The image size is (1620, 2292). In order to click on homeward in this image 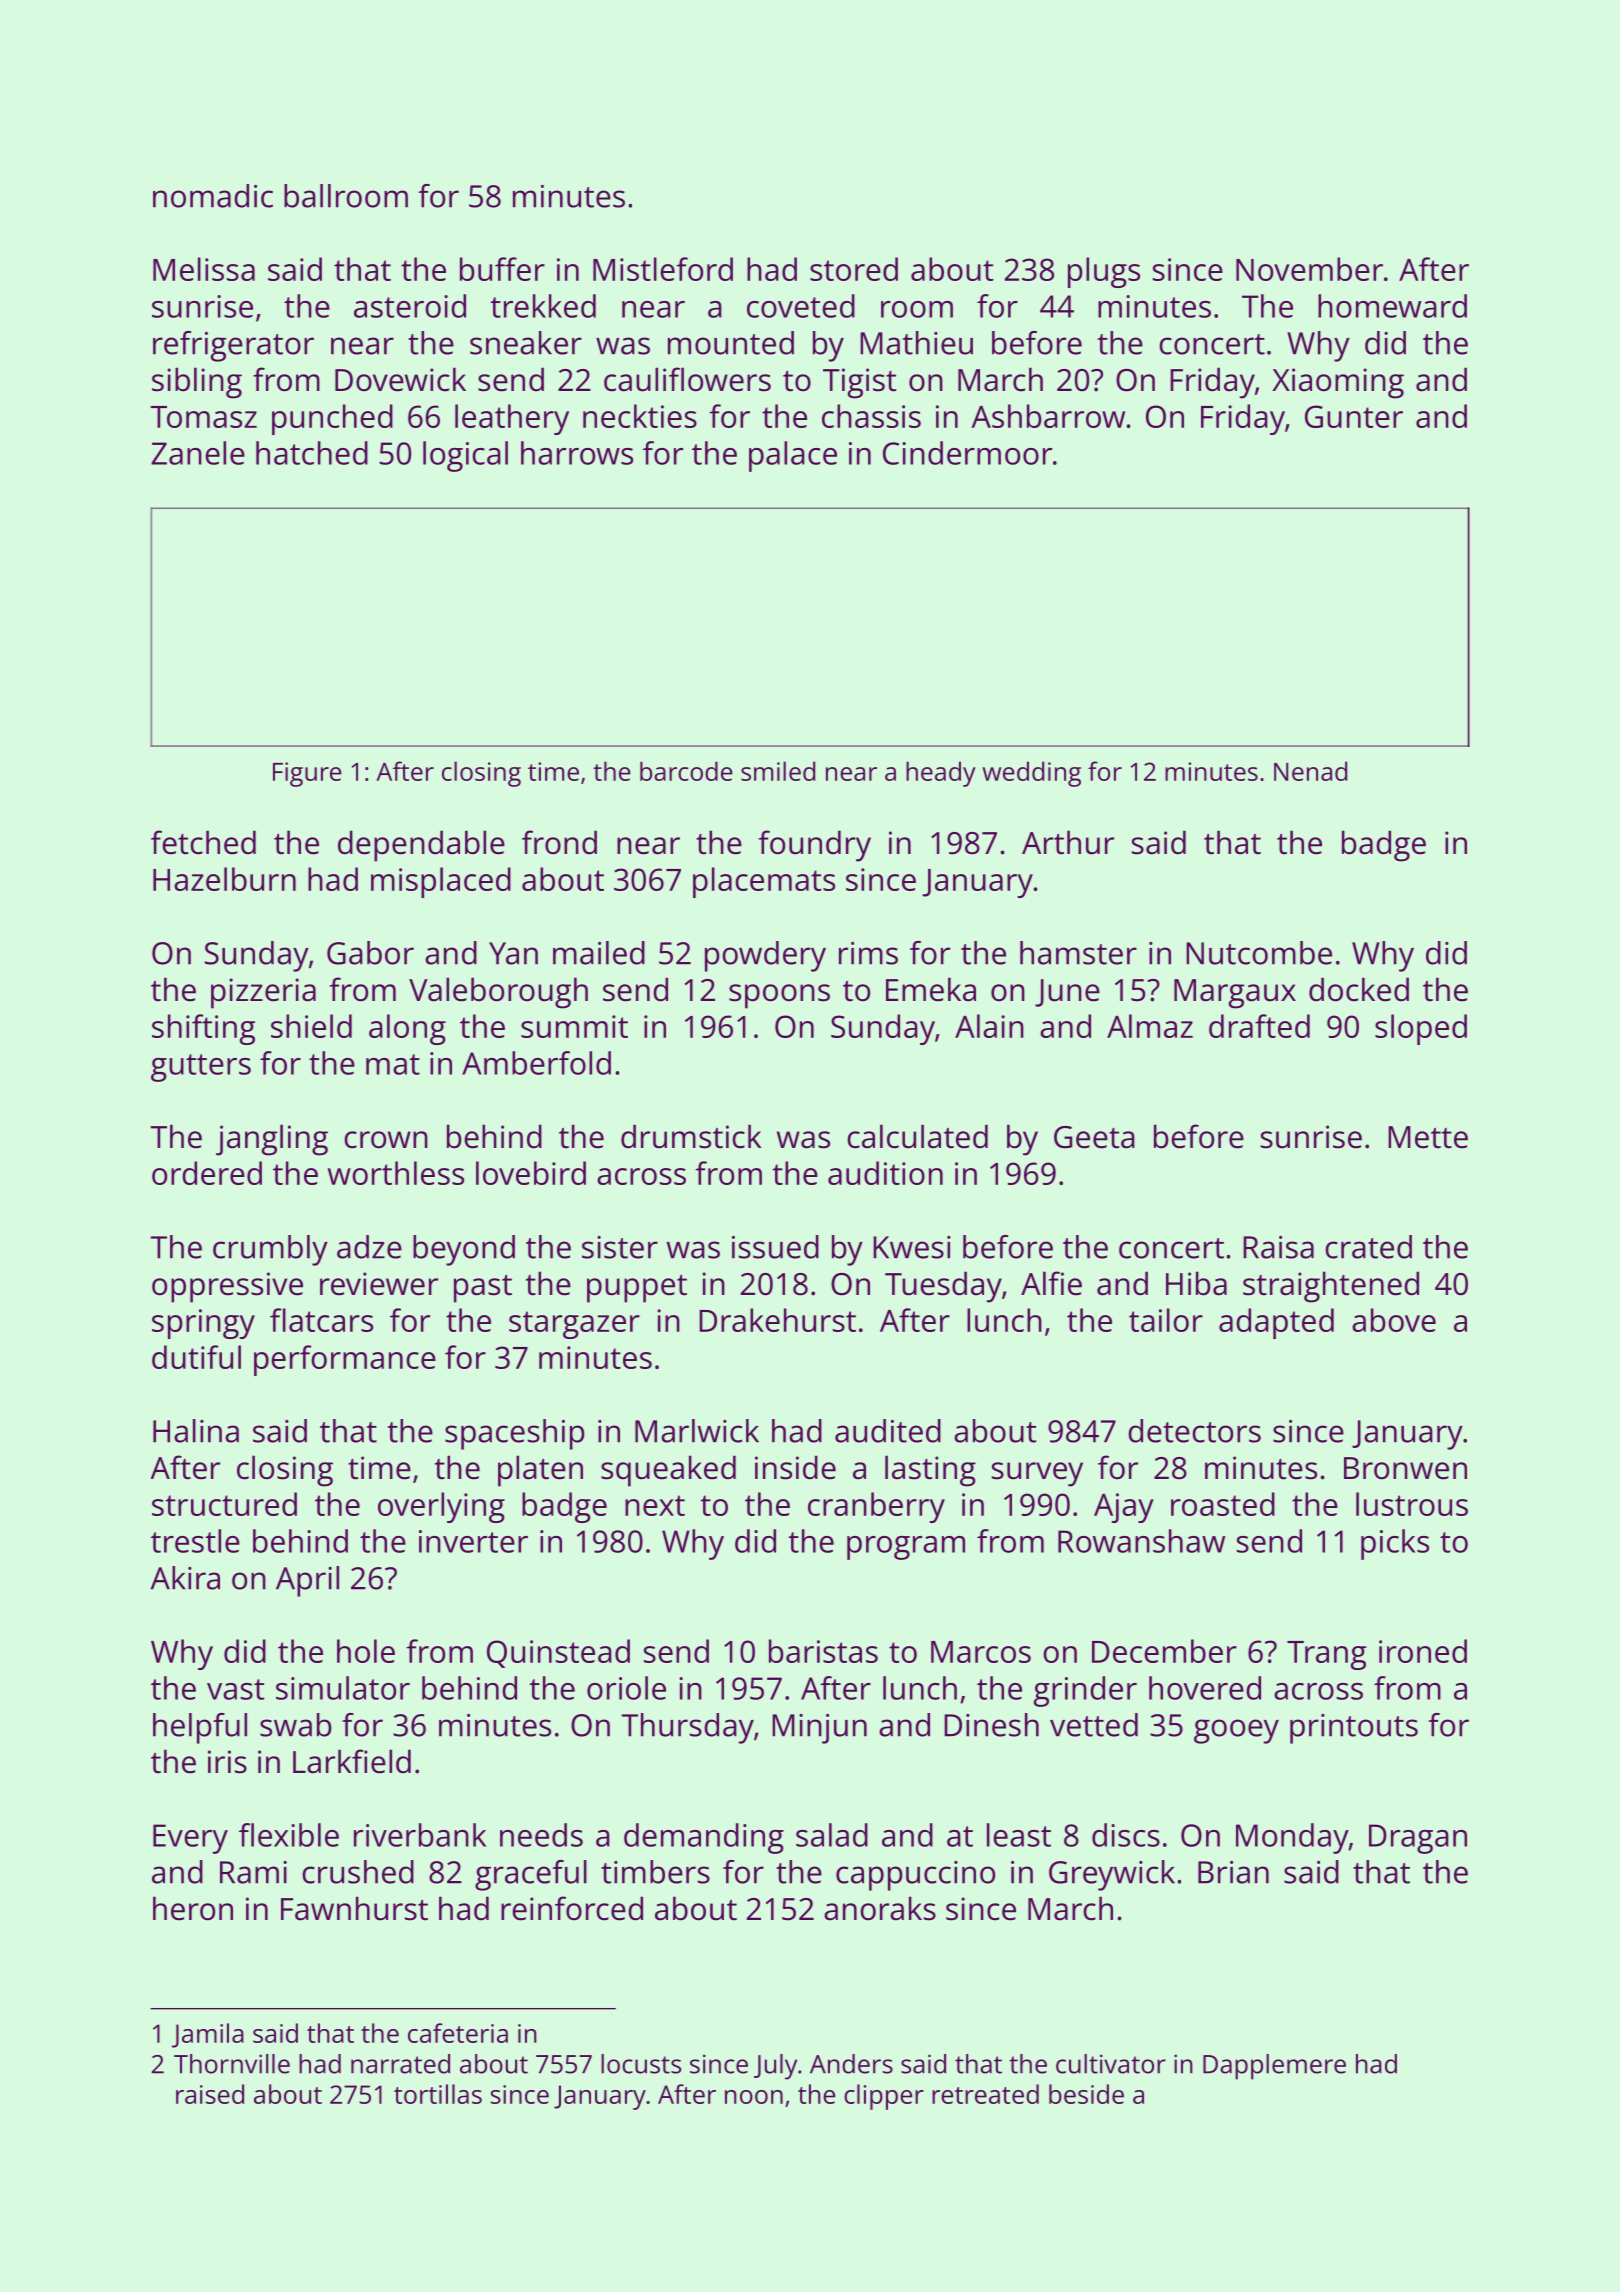, I will do `click(1392, 306)`.
